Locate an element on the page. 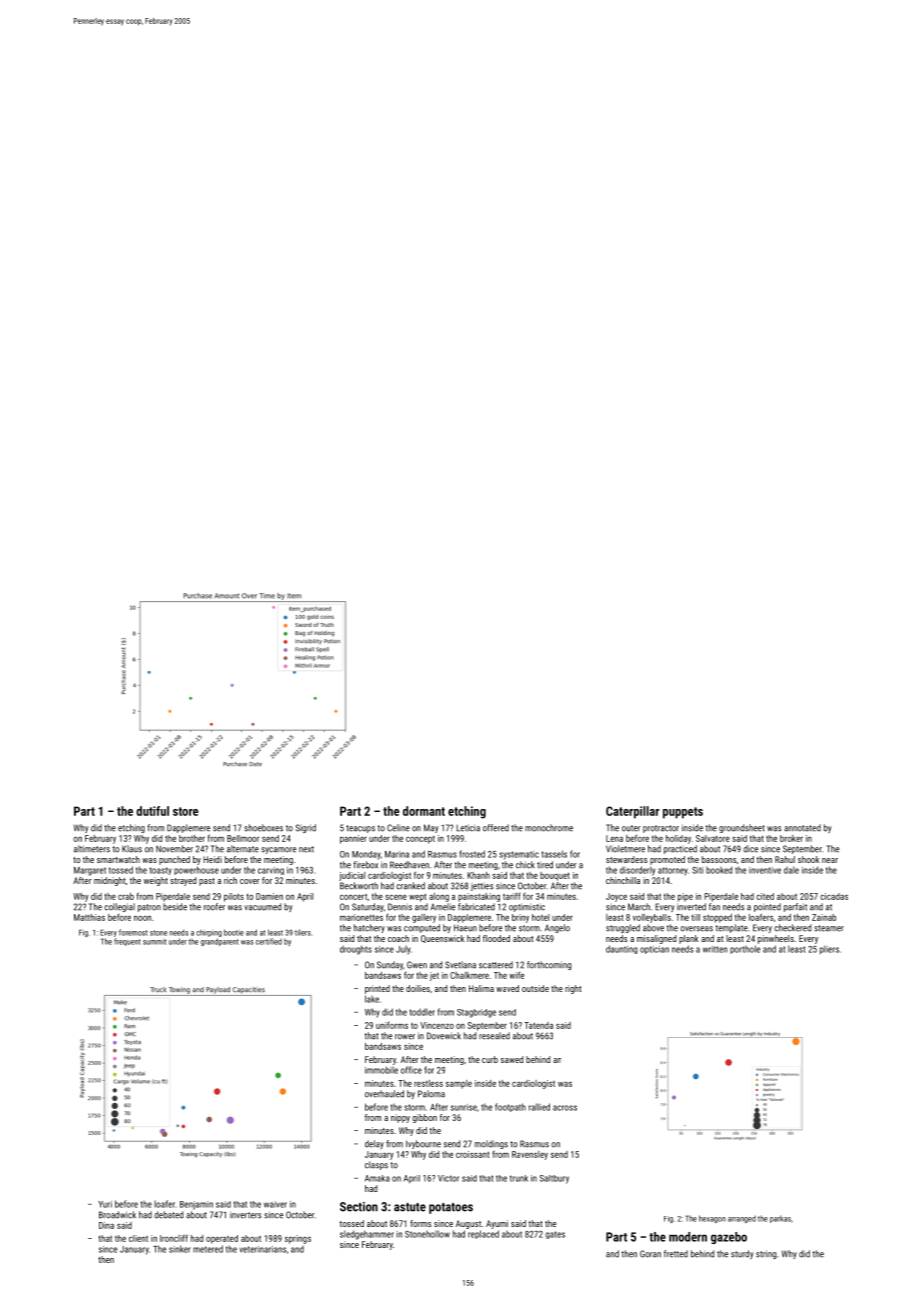 The height and width of the image is (1308, 924). gates is located at coordinates (555, 1235).
